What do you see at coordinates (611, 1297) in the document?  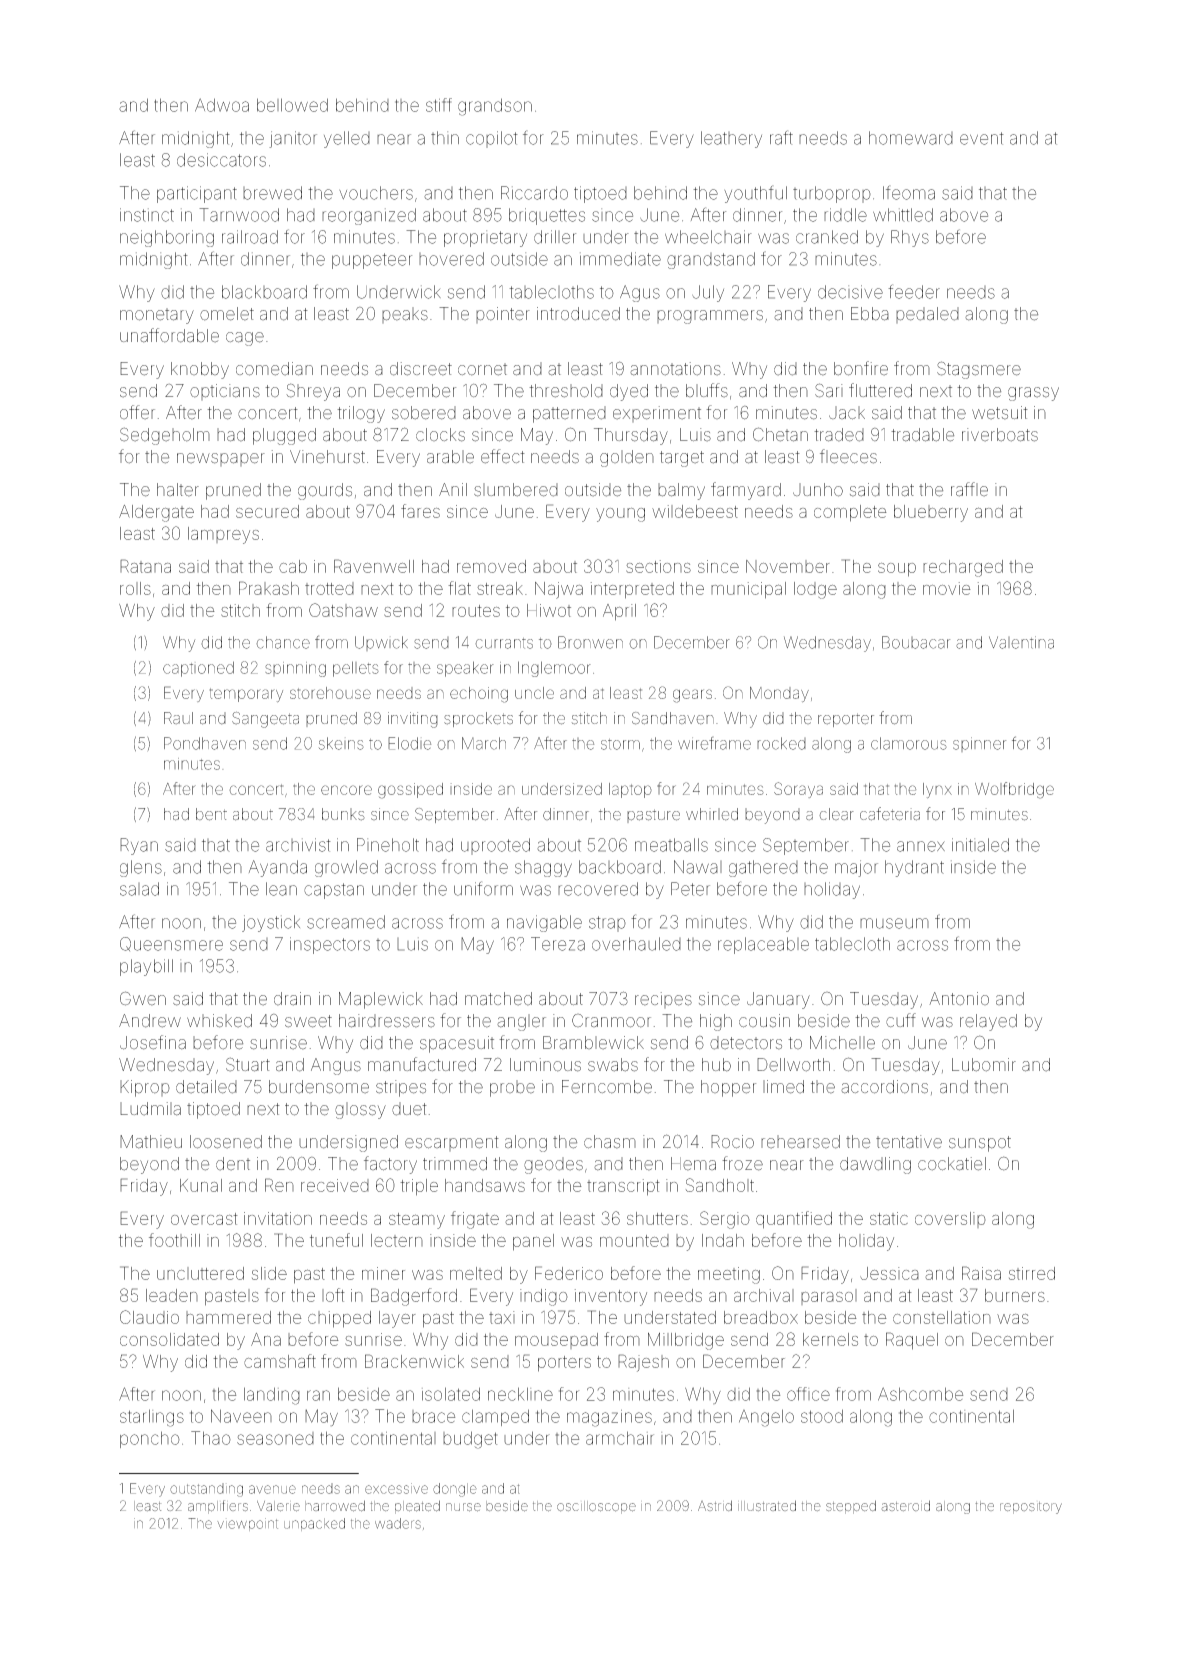 I see `inventory` at bounding box center [611, 1297].
